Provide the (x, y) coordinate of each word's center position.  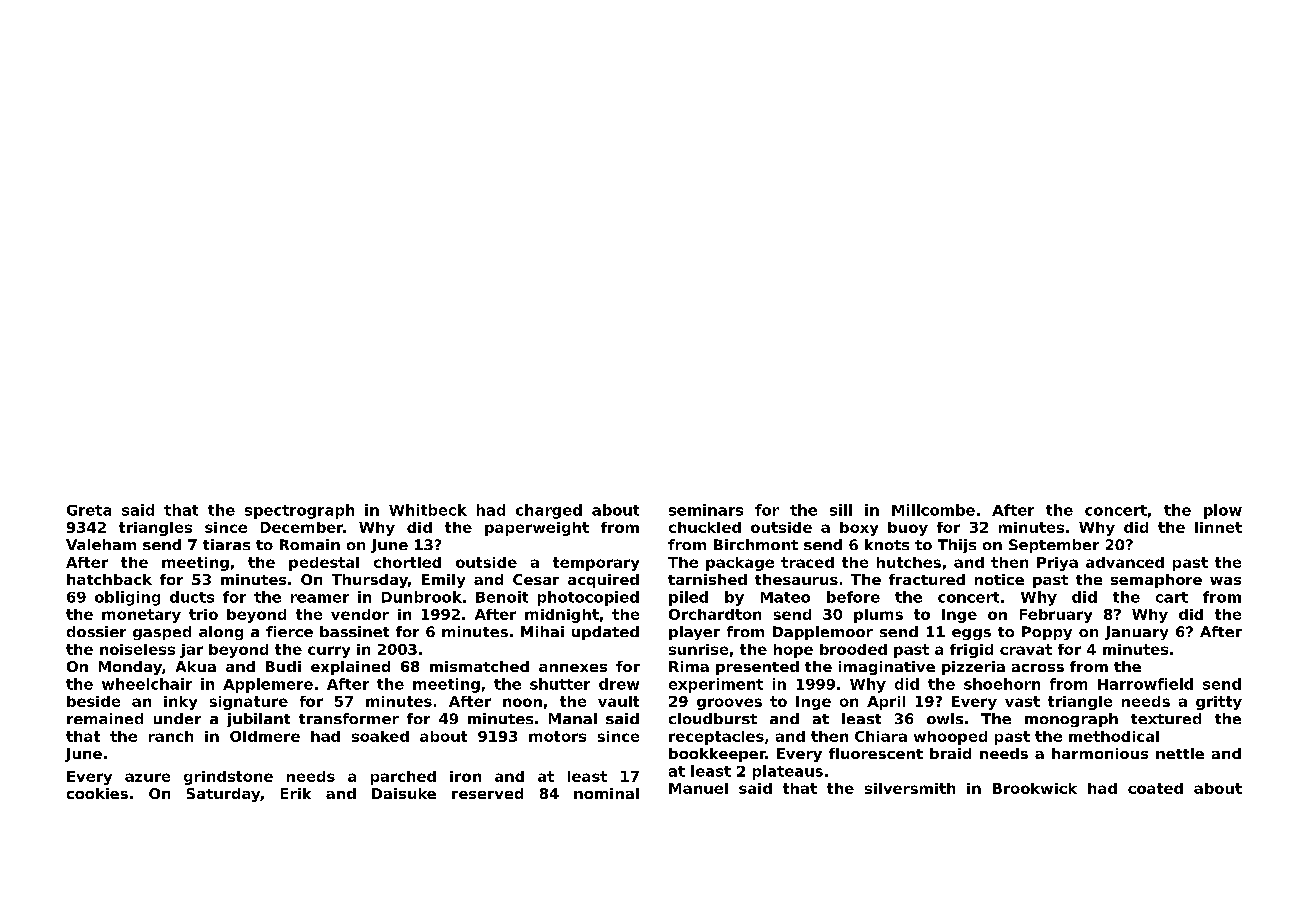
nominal (606, 793)
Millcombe (933, 510)
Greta (89, 510)
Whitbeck (428, 510)
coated (1155, 788)
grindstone (228, 778)
